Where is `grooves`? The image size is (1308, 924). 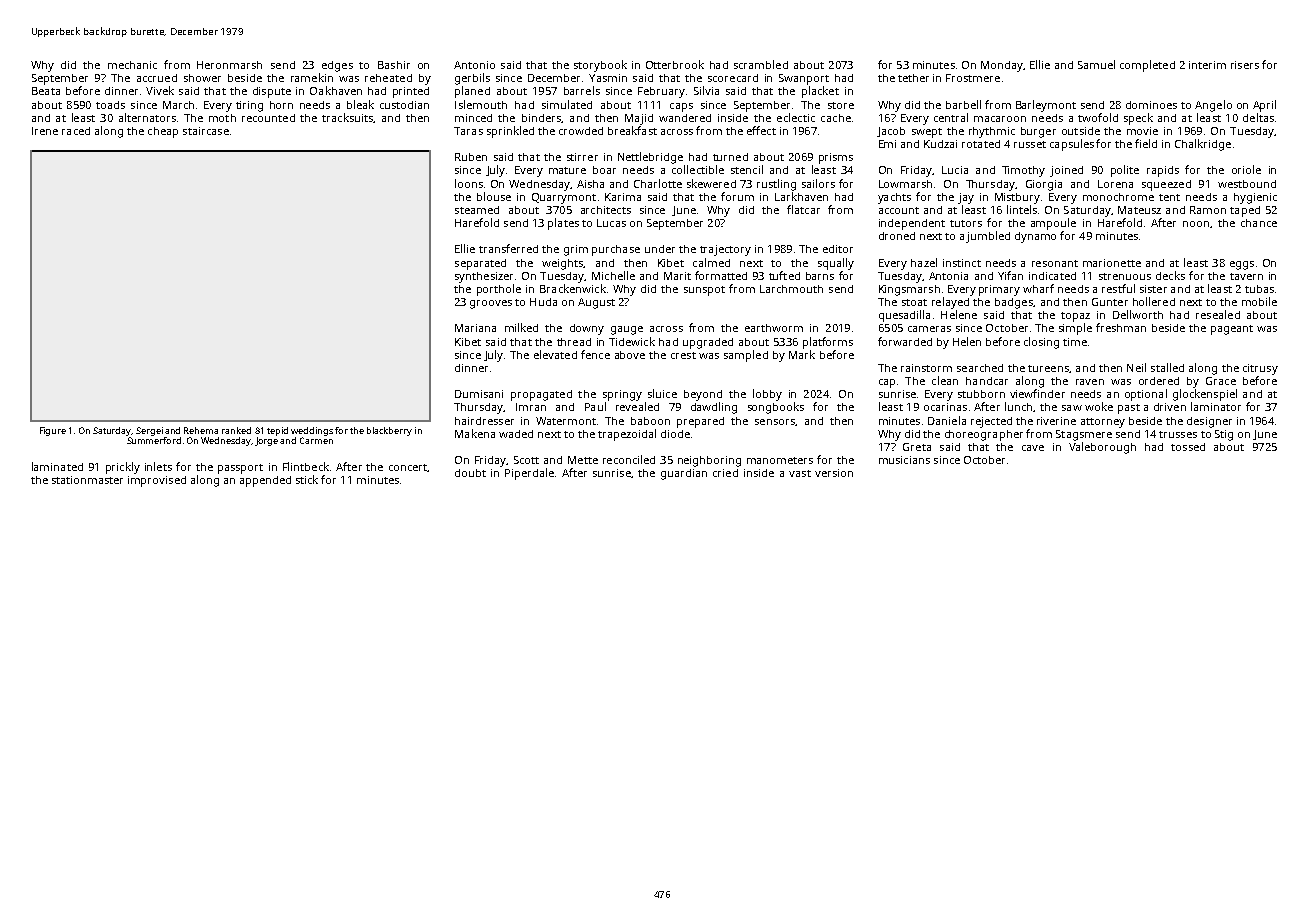
grooves is located at coordinates (491, 304).
